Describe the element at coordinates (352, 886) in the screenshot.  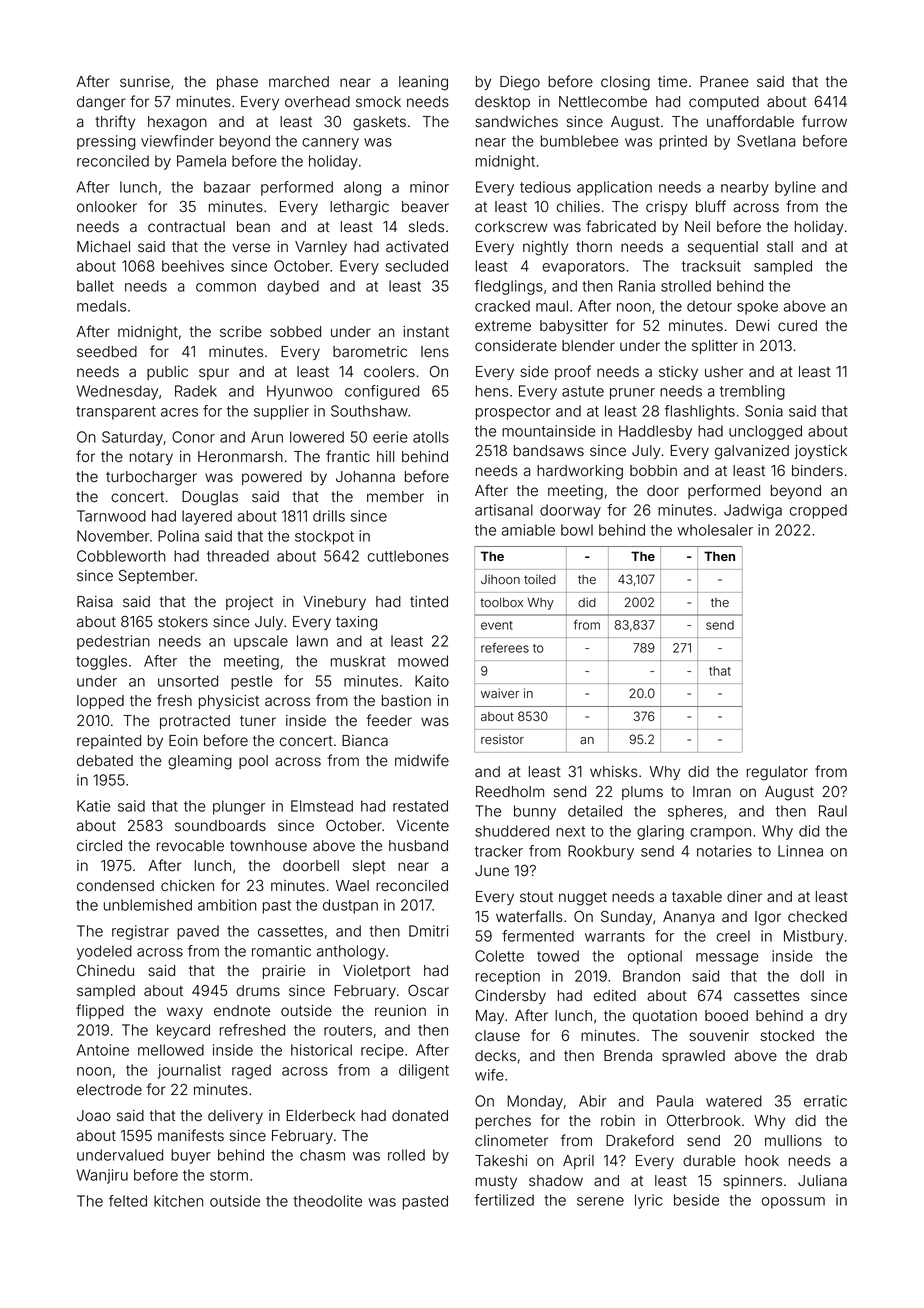
I see `Wael` at that location.
